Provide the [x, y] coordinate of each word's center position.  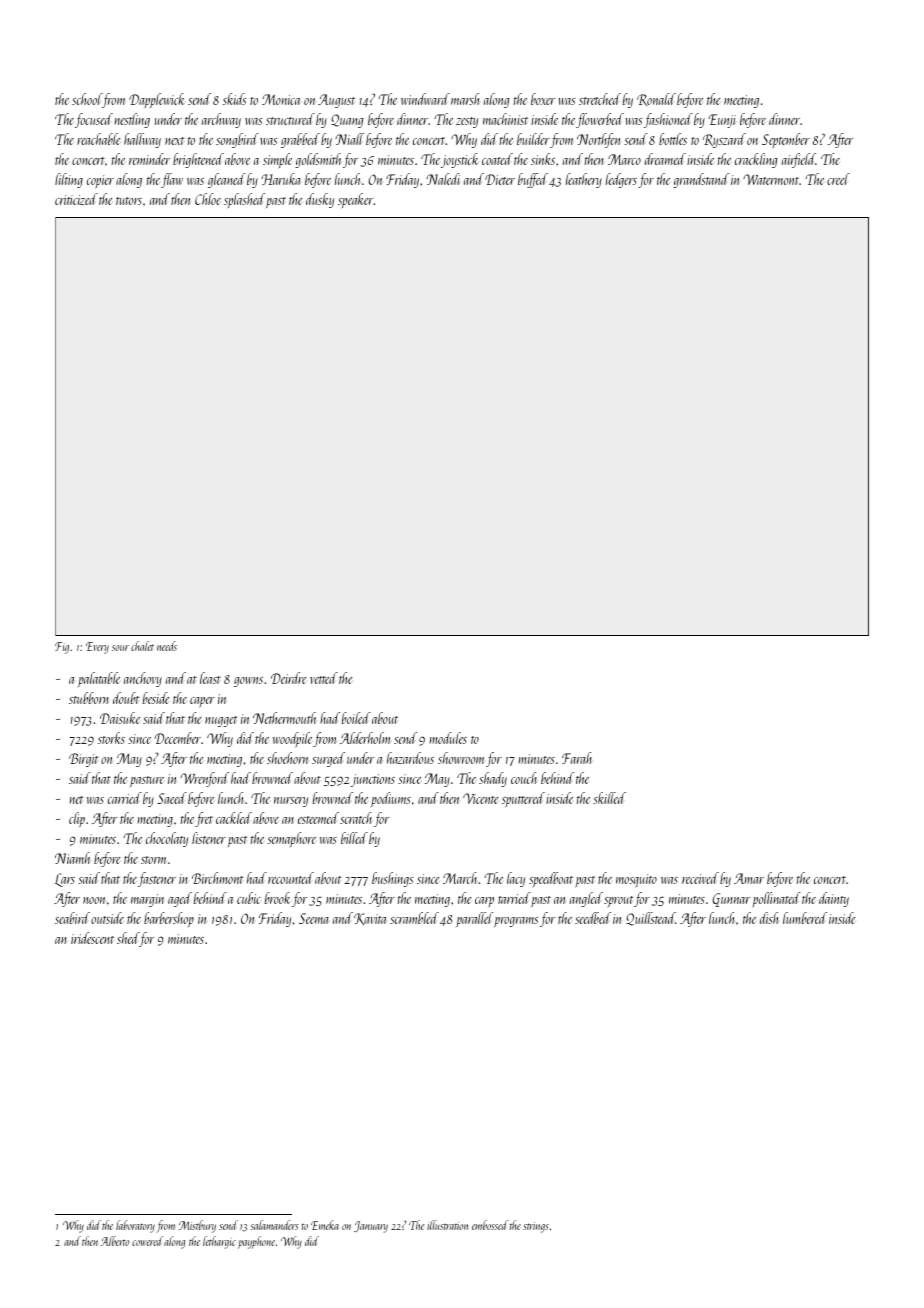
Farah [577, 758]
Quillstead [651, 919]
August [336, 101]
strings [536, 1227]
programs [516, 922]
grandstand [701, 180]
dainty [834, 899]
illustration [447, 1225]
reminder [149, 159]
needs [167, 646]
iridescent [92, 938]
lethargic [219, 1242]
